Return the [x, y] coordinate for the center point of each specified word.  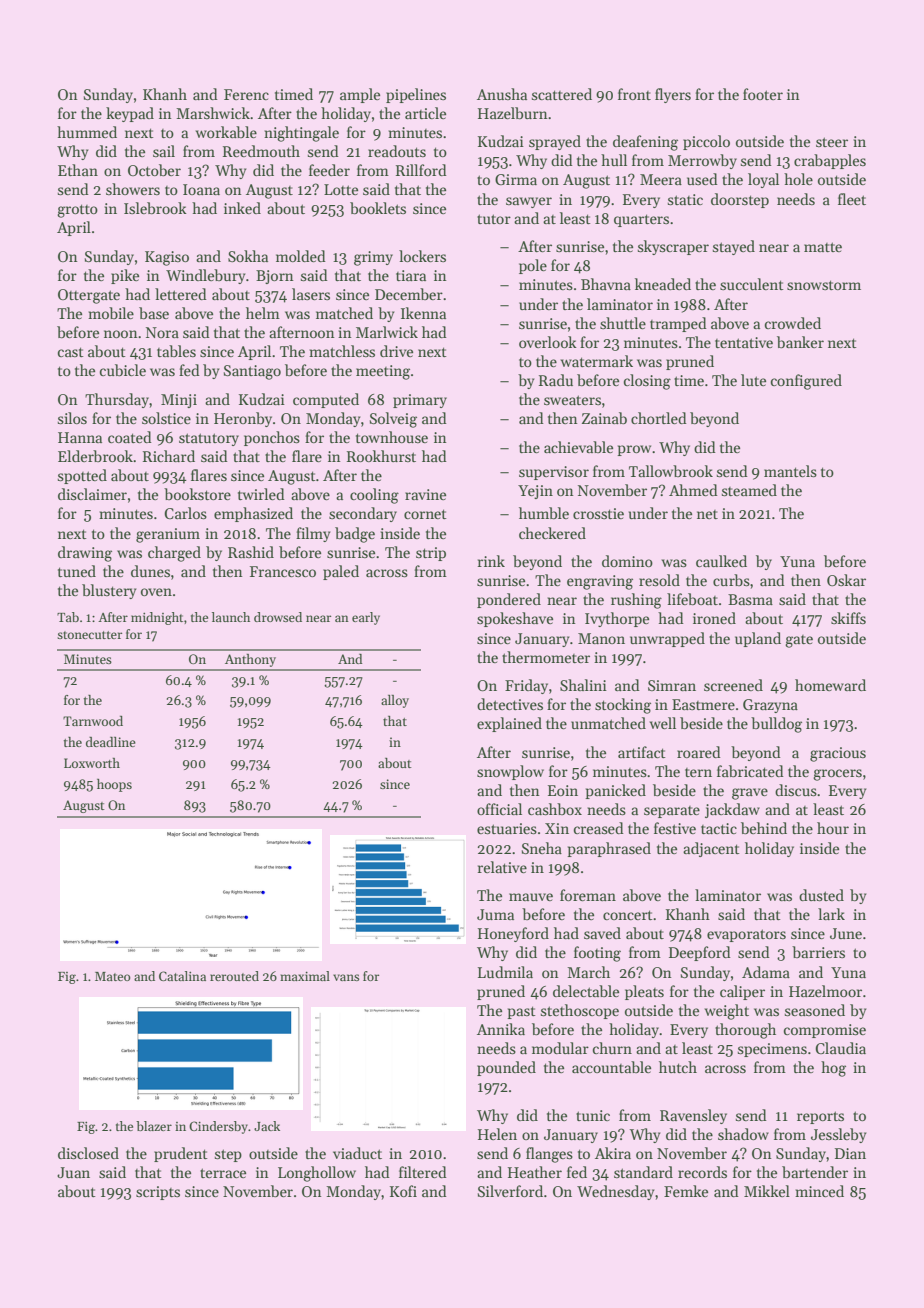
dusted [821, 895]
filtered [423, 1172]
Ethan [78, 170]
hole [798, 179]
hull [614, 160]
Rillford [421, 170]
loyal [763, 180]
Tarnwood [93, 721]
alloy [395, 701]
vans [346, 977]
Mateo [113, 976]
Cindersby [218, 1127]
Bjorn [275, 277]
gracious [838, 754]
